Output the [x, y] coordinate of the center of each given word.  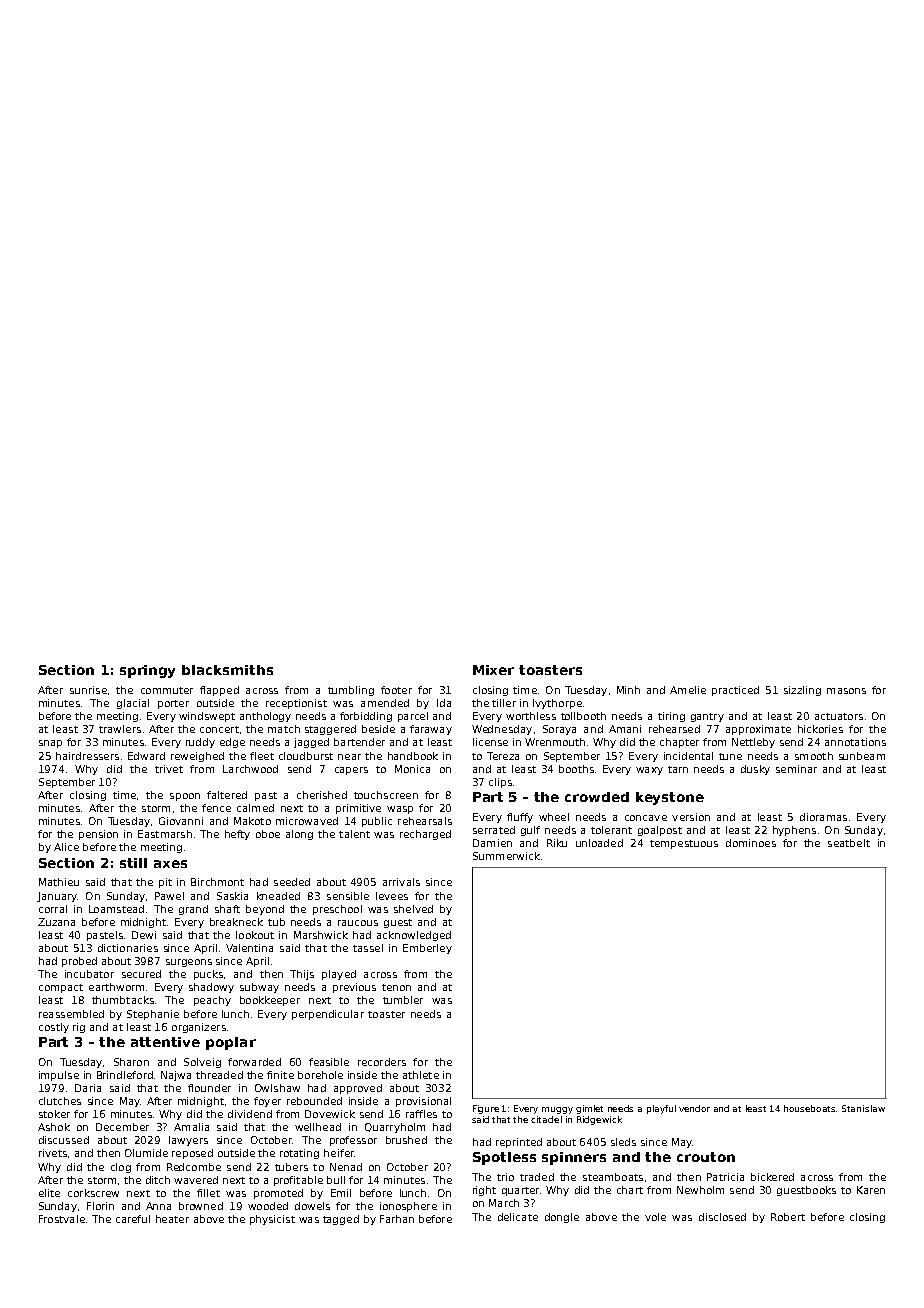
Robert [788, 1217]
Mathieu [59, 882]
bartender [359, 742]
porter [173, 704]
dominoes [751, 843]
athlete [421, 1075]
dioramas [823, 817]
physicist [272, 1220]
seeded [292, 882]
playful [661, 1109]
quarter [520, 1191]
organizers [199, 1028]
